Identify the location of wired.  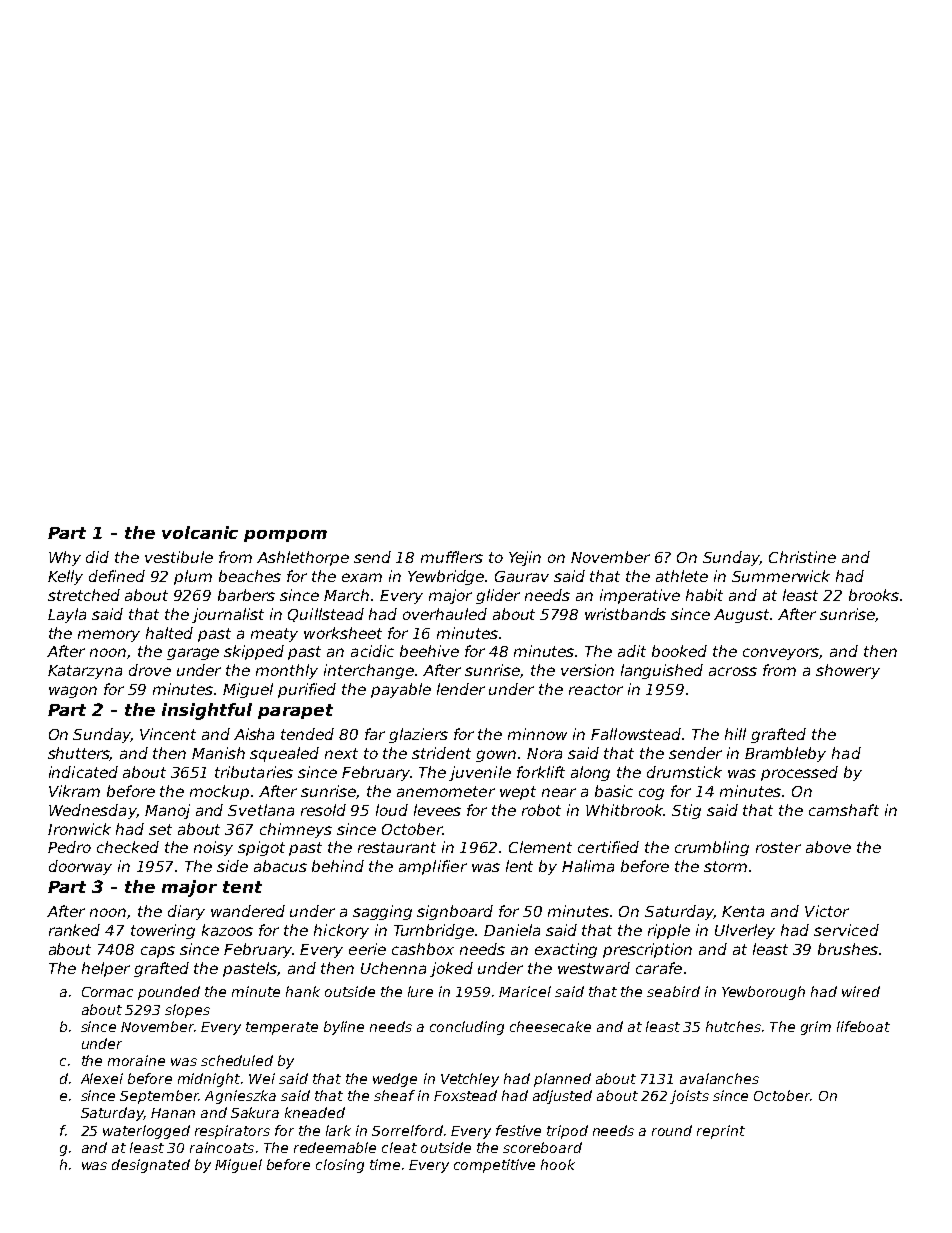
(861, 991).
